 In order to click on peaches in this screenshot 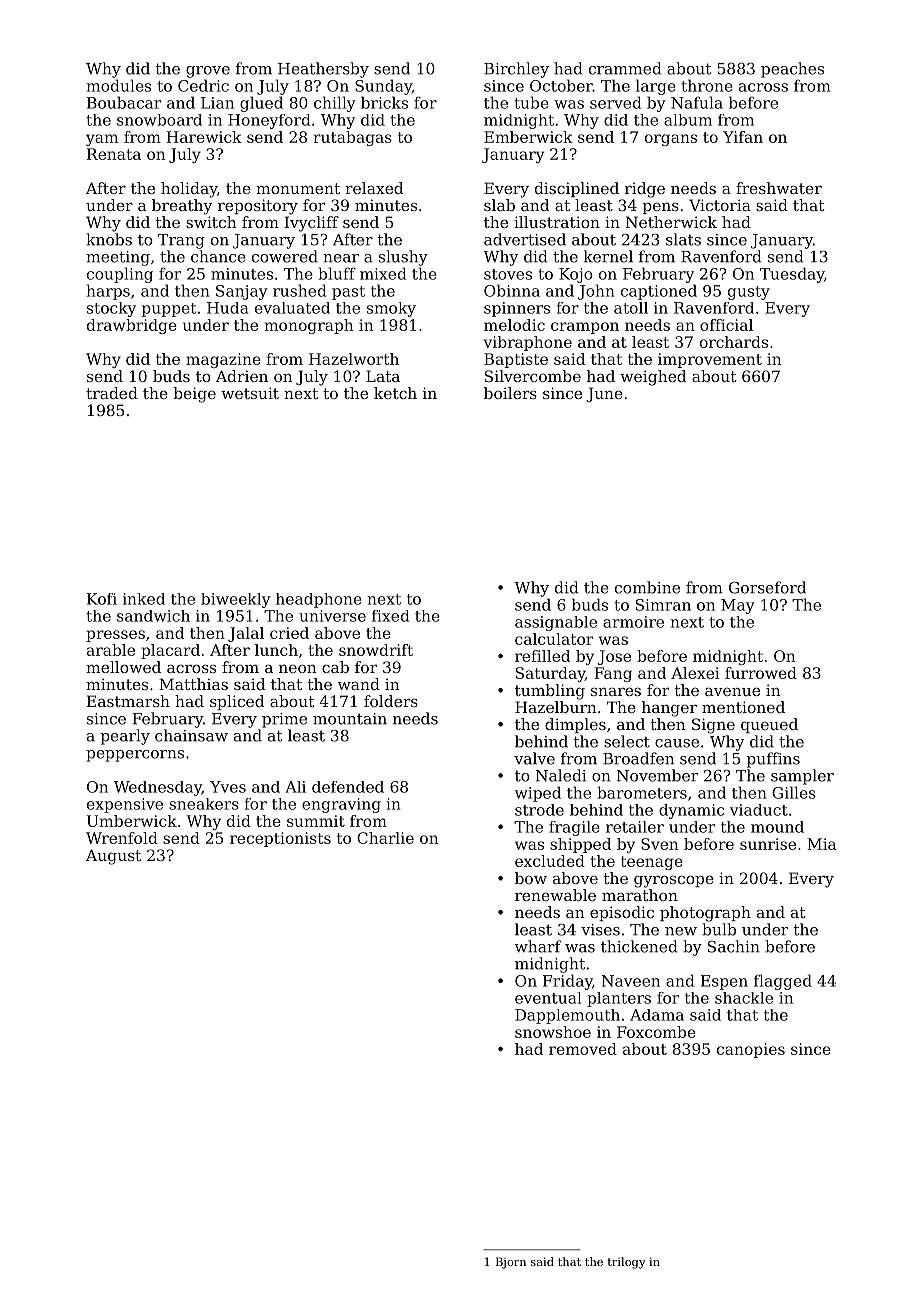, I will do `click(792, 70)`.
